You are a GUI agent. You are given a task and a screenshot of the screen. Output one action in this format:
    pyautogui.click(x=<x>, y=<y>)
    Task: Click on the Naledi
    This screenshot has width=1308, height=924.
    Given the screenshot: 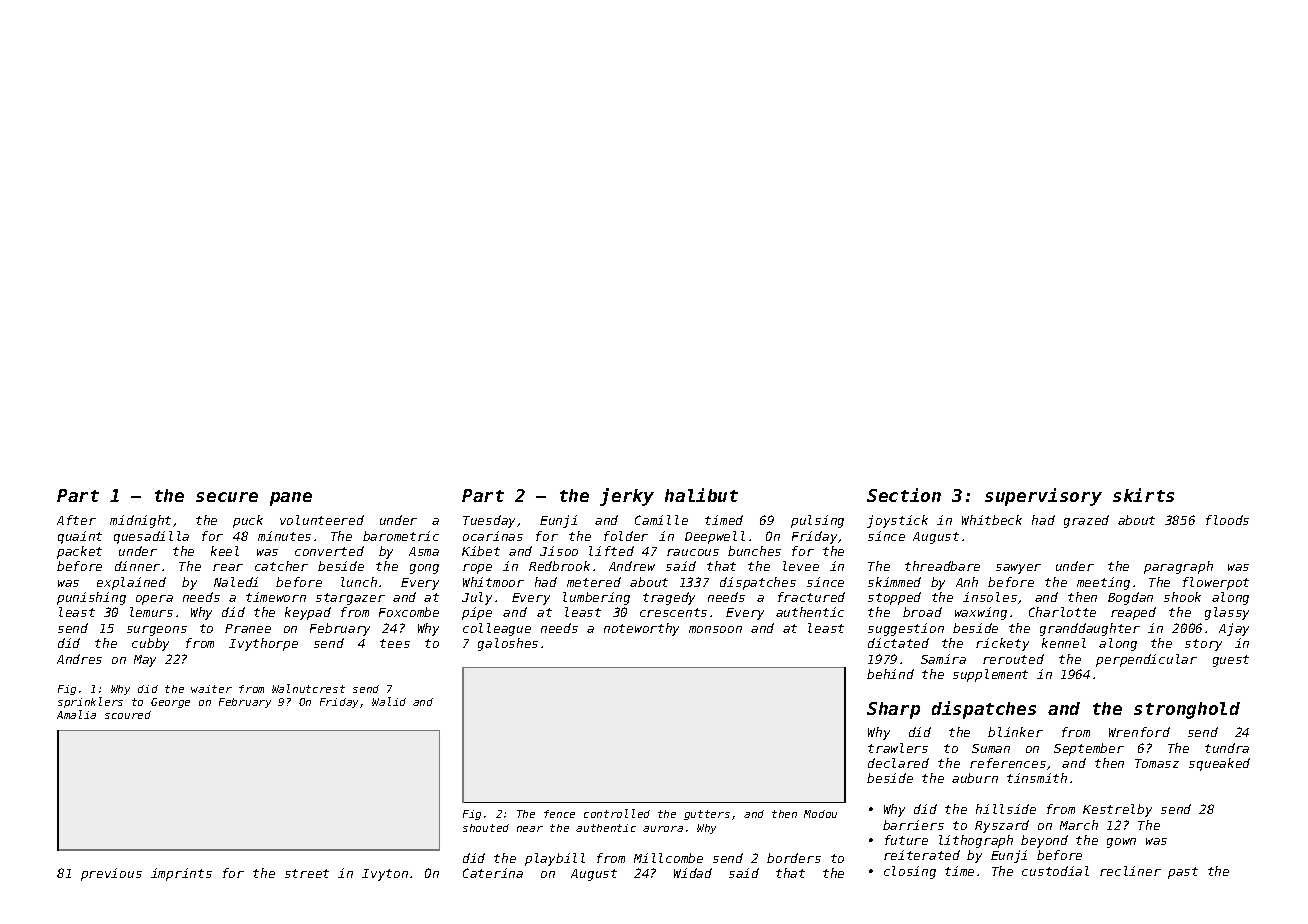 What is the action you would take?
    pyautogui.click(x=236, y=582)
